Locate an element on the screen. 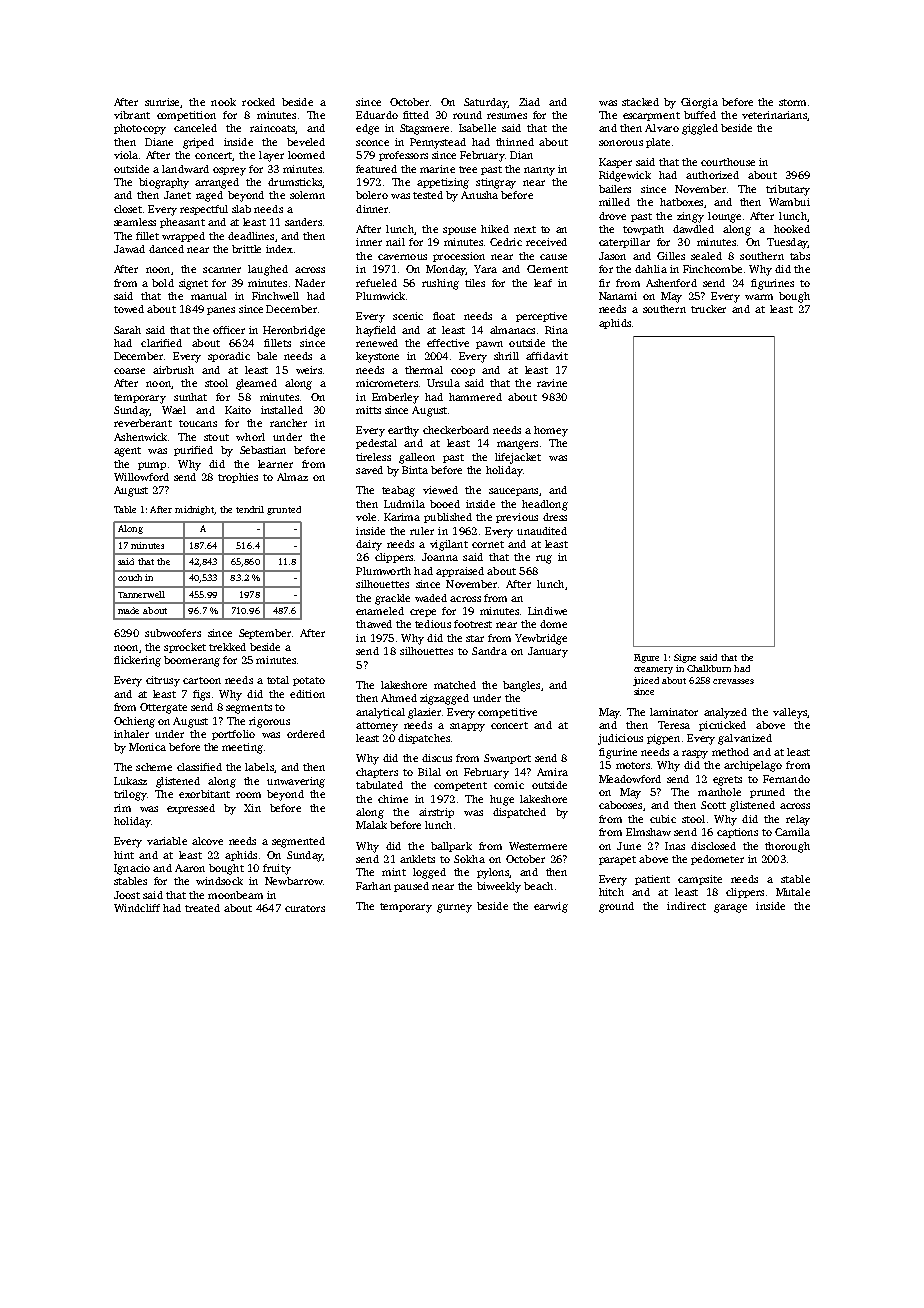 The image size is (924, 1308). treated is located at coordinates (202, 908).
